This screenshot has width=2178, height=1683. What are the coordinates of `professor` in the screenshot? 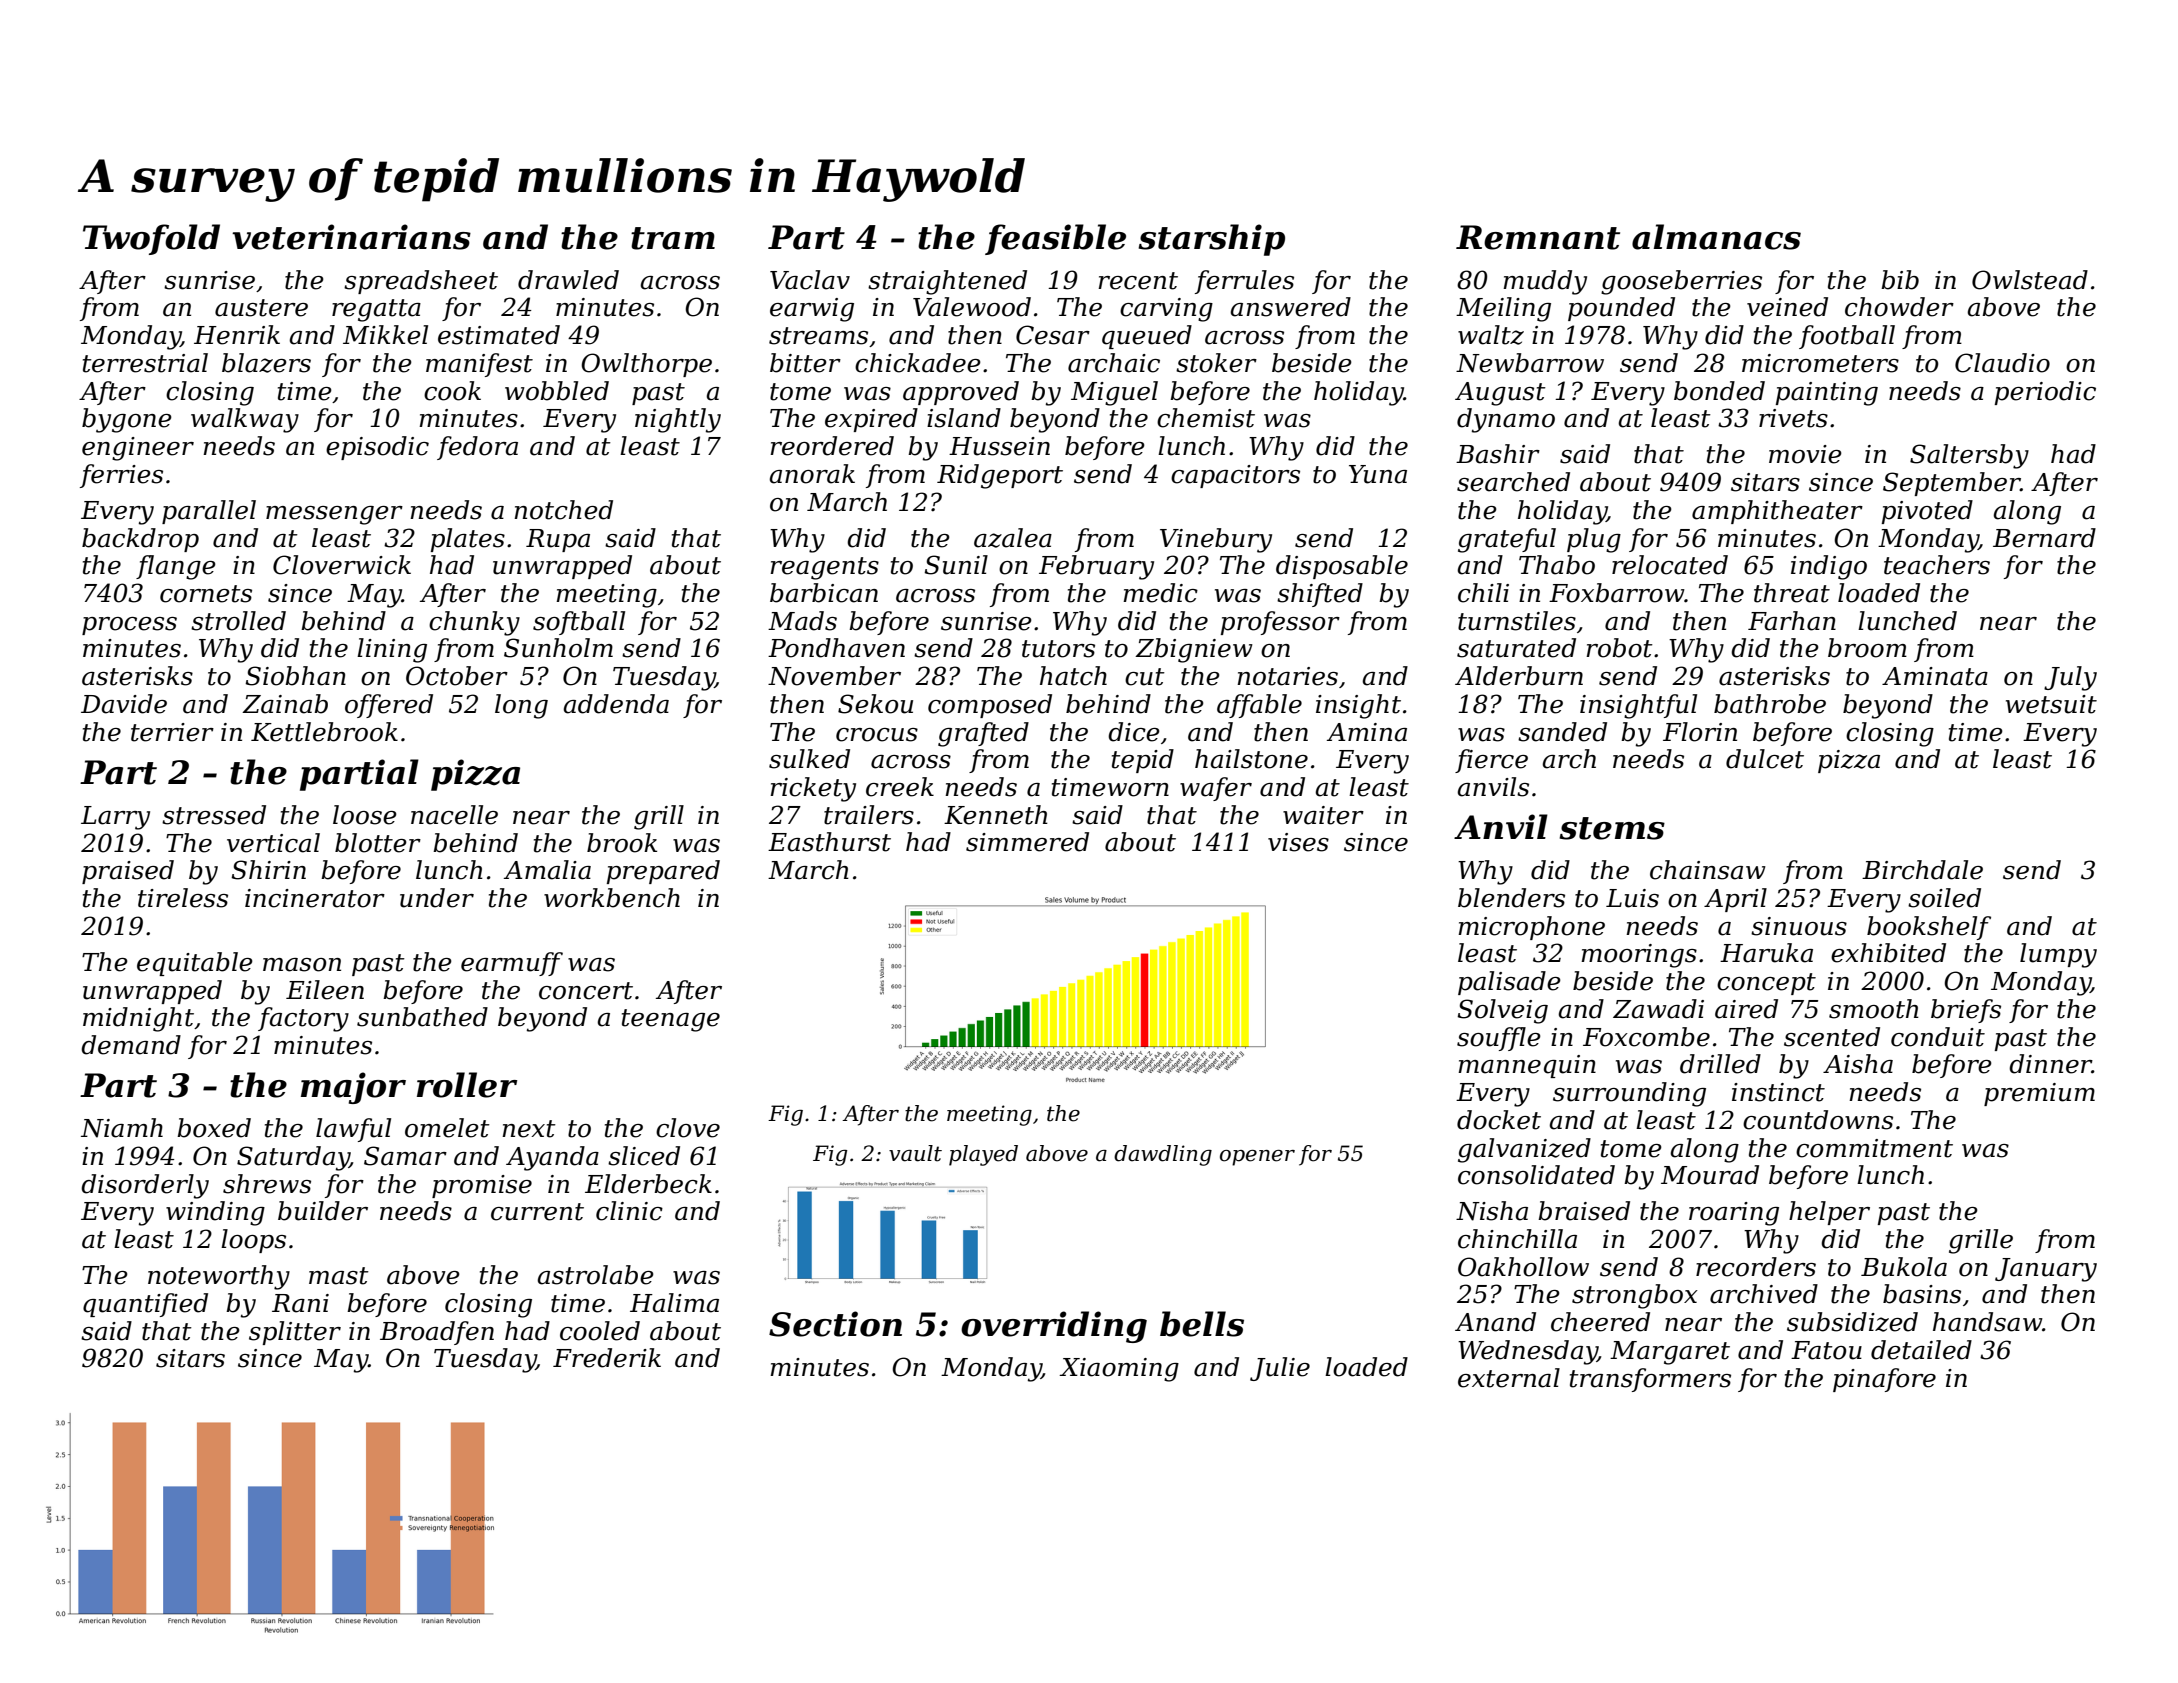 It's located at (1280, 623).
